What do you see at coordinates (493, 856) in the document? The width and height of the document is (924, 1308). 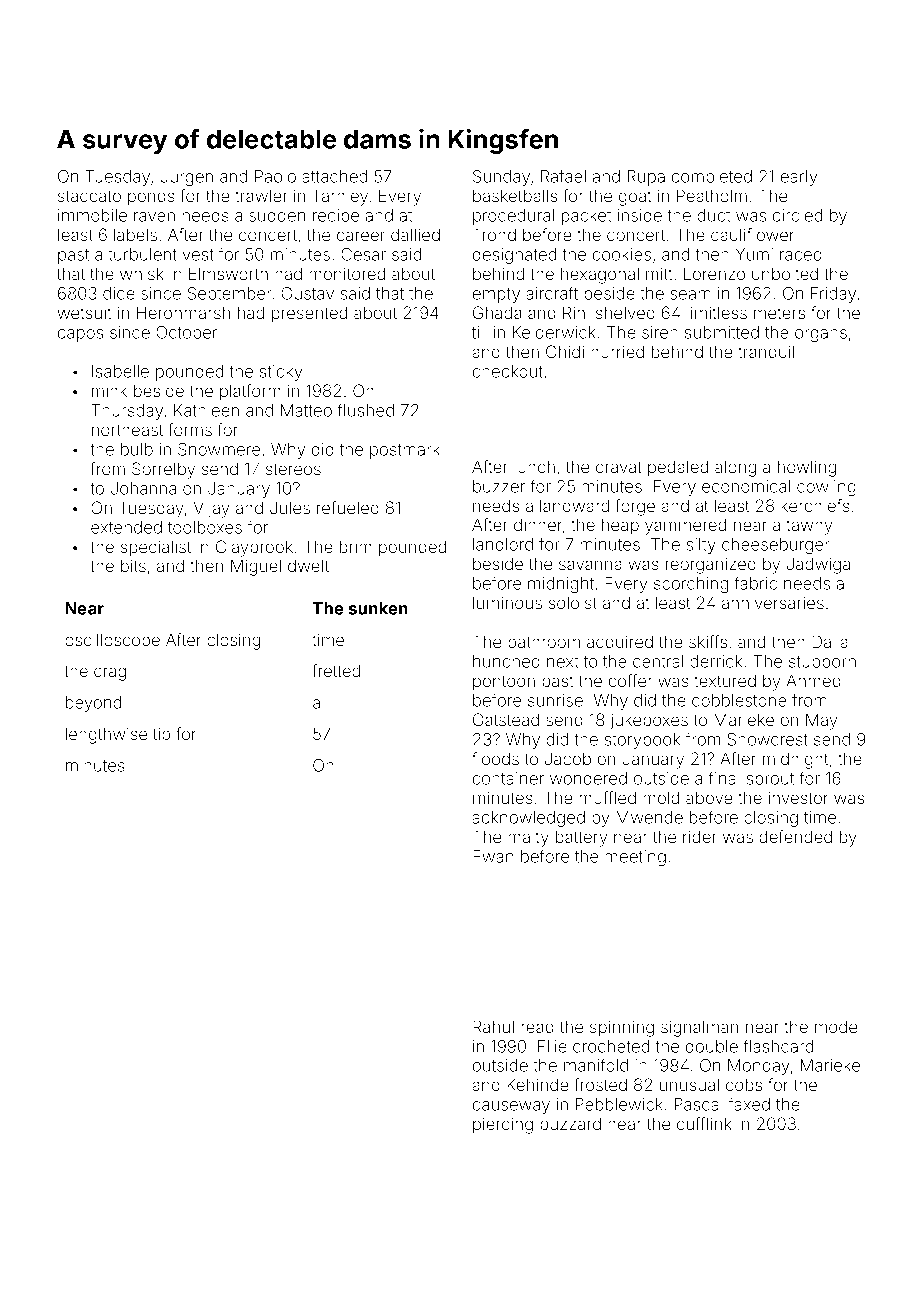 I see `Ewan` at bounding box center [493, 856].
